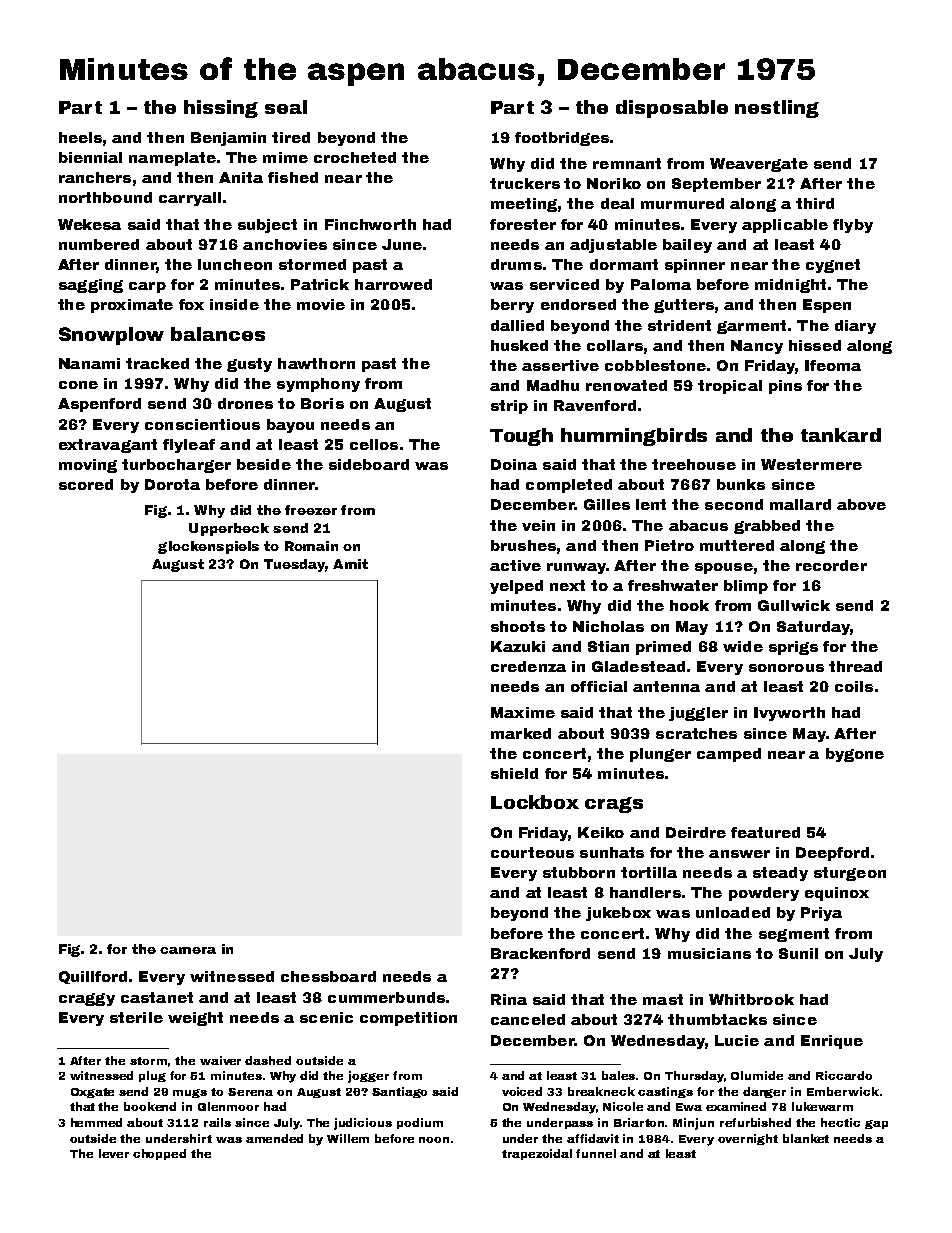 This screenshot has width=952, height=1233. I want to click on chopped, so click(159, 1154).
